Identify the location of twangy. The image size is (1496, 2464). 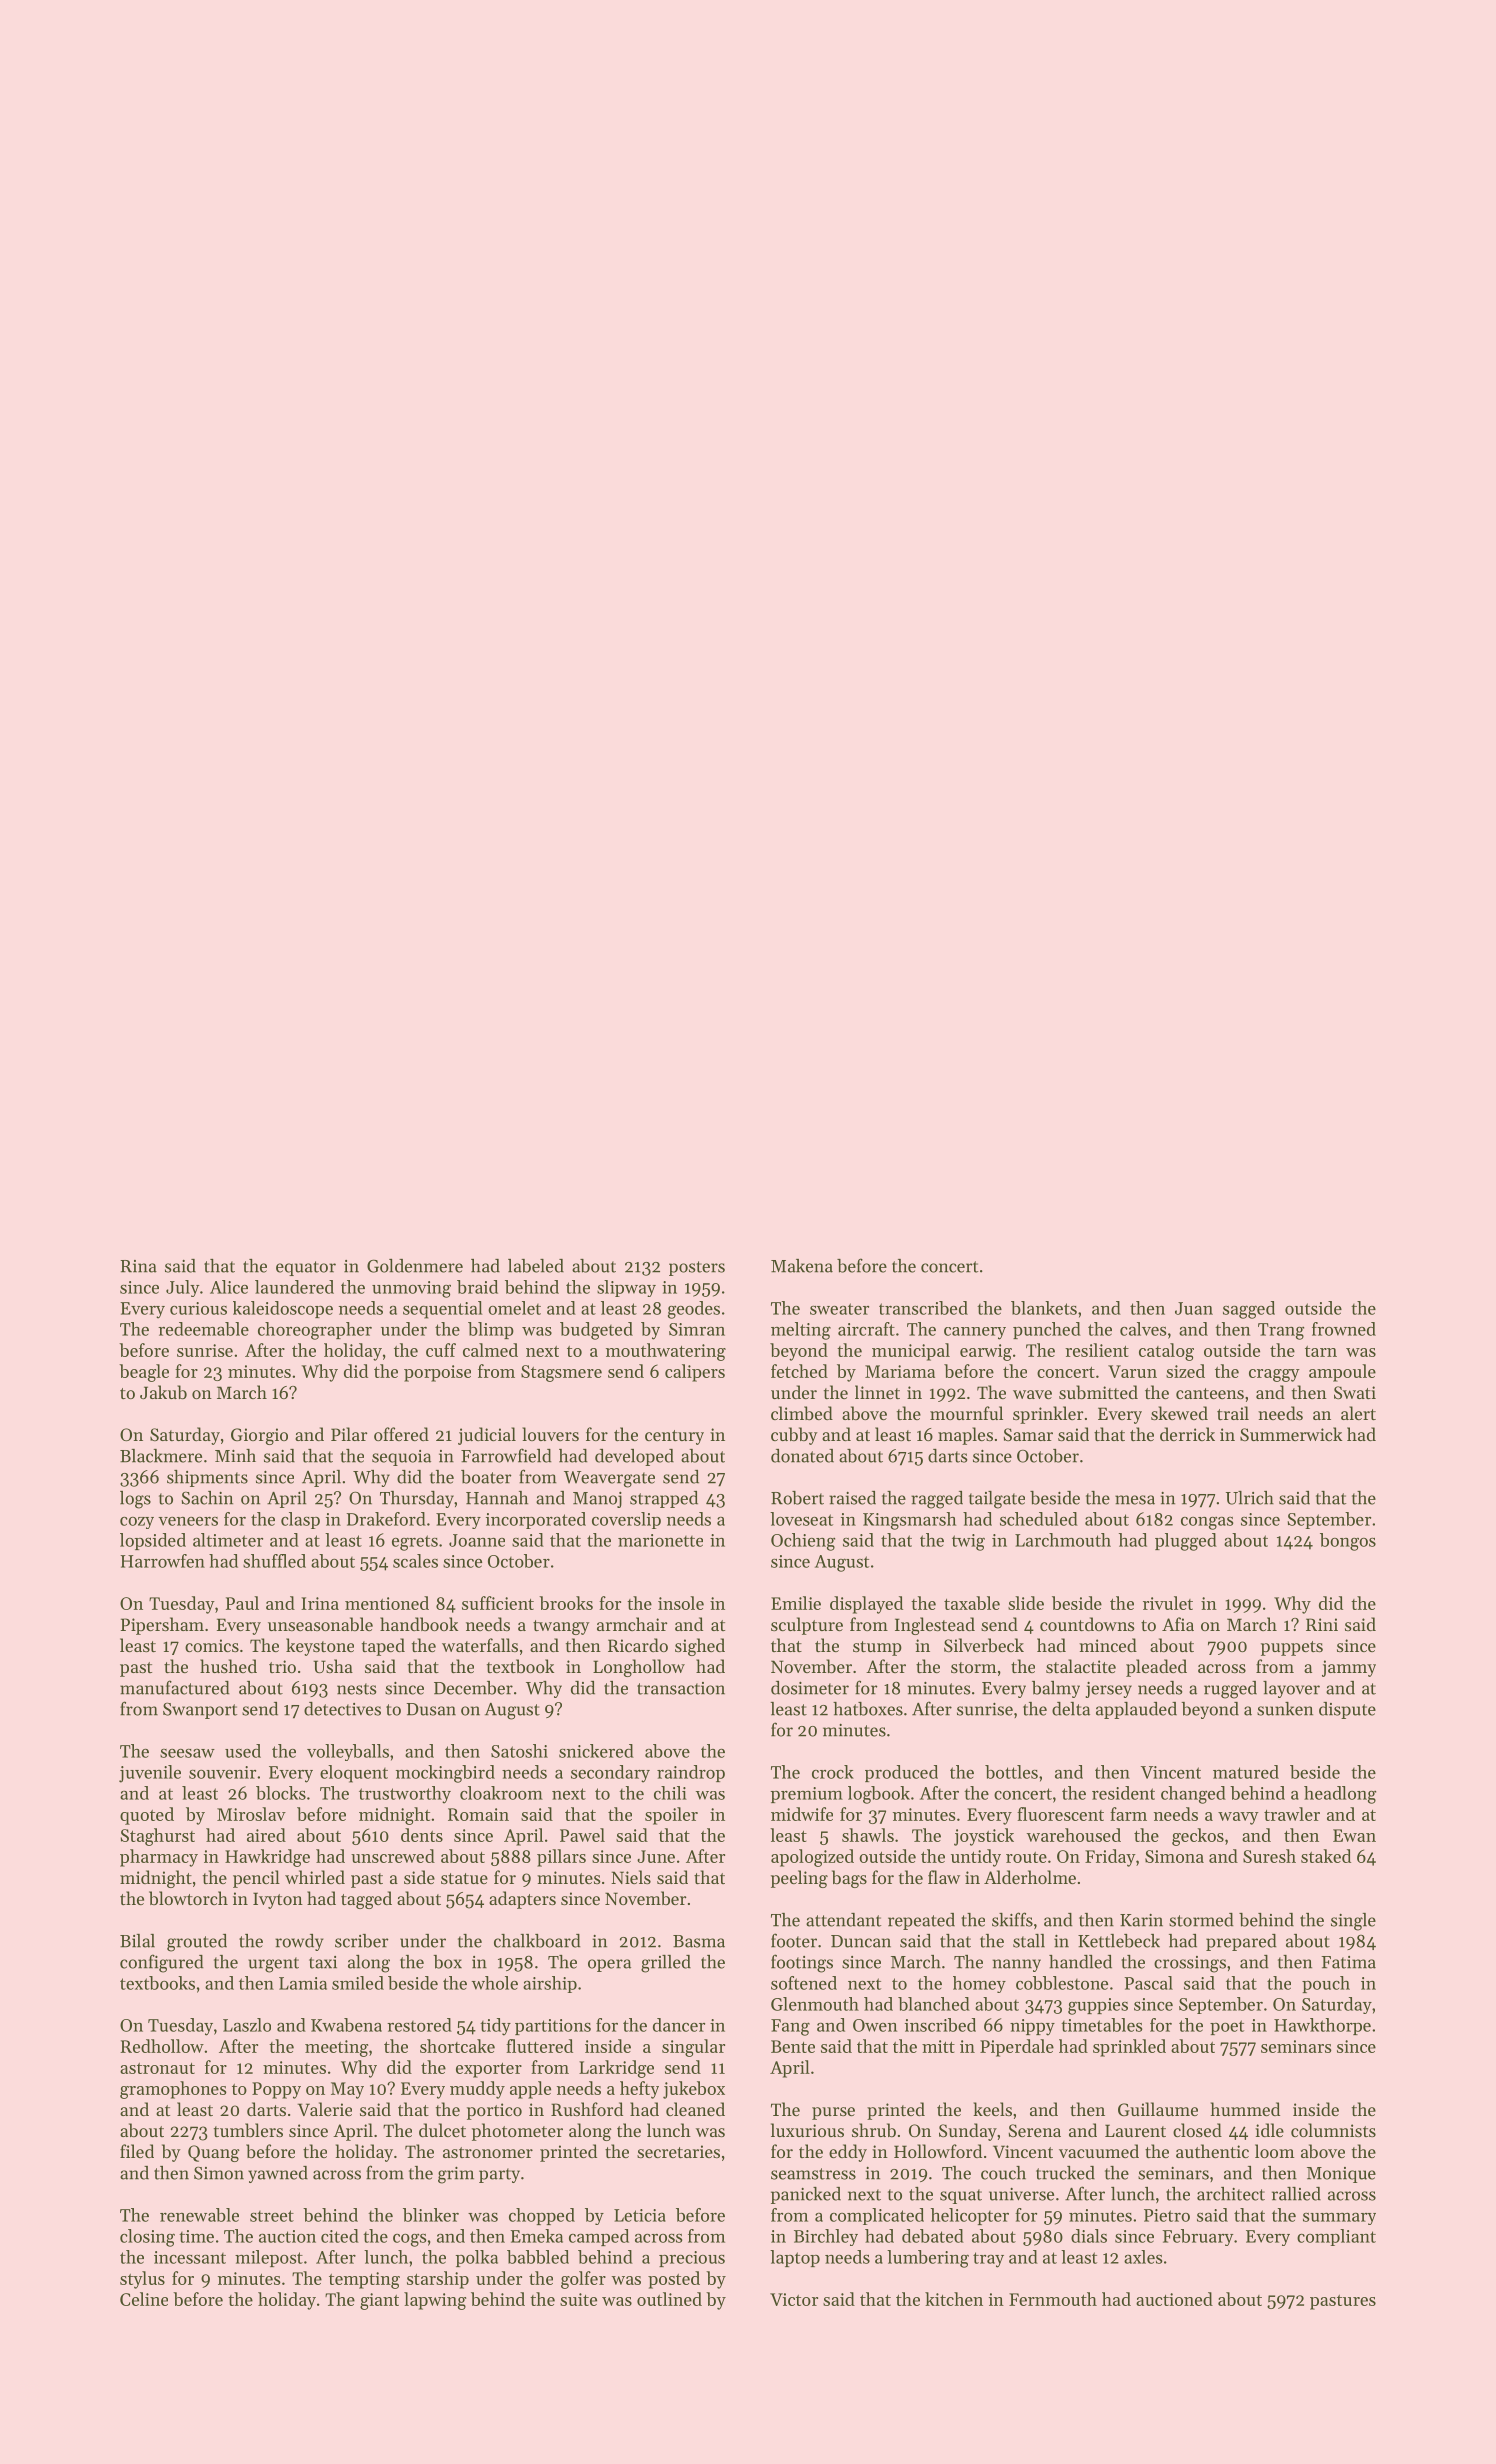
(561, 1627).
